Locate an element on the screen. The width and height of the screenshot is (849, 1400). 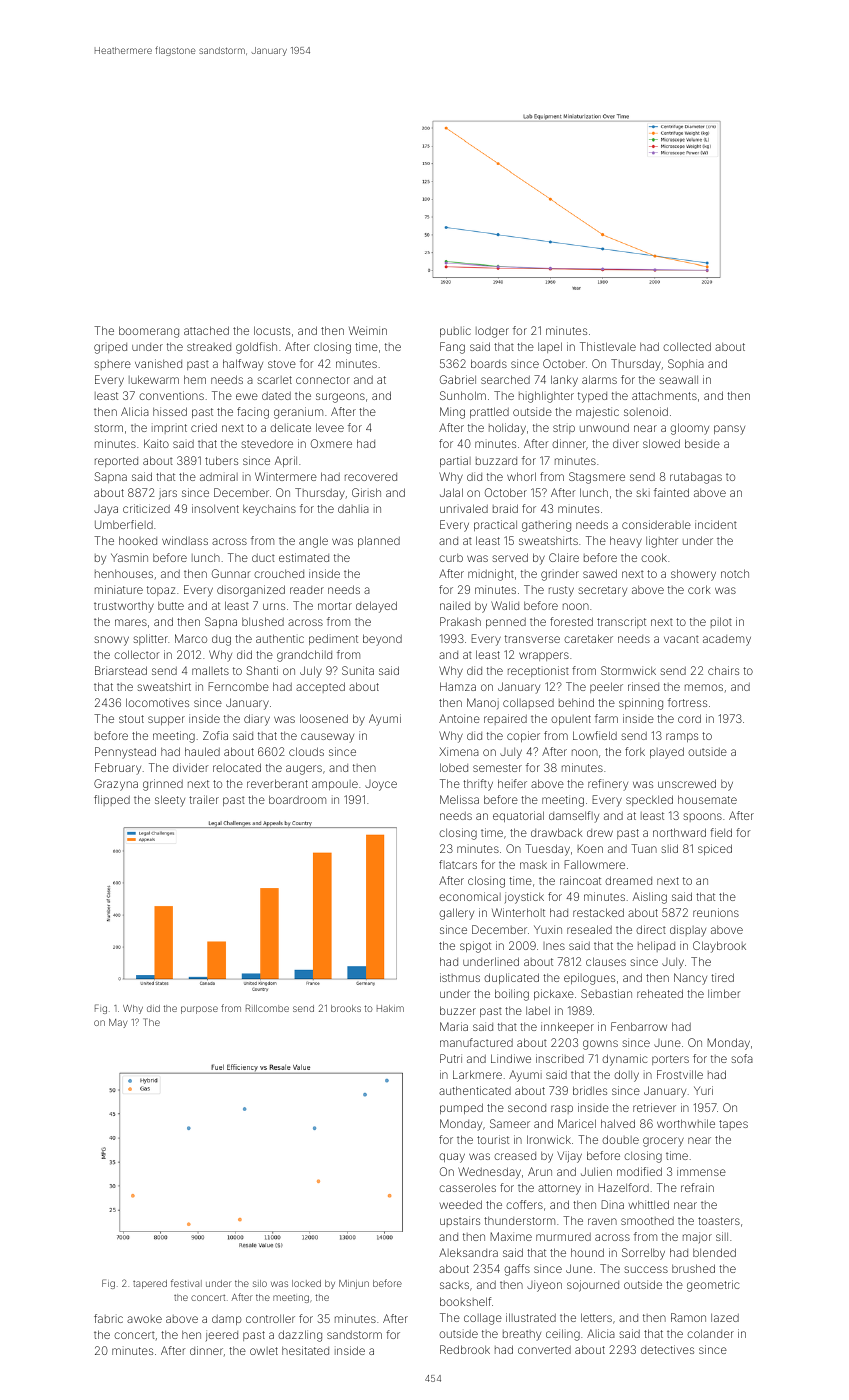
northward is located at coordinates (679, 832).
